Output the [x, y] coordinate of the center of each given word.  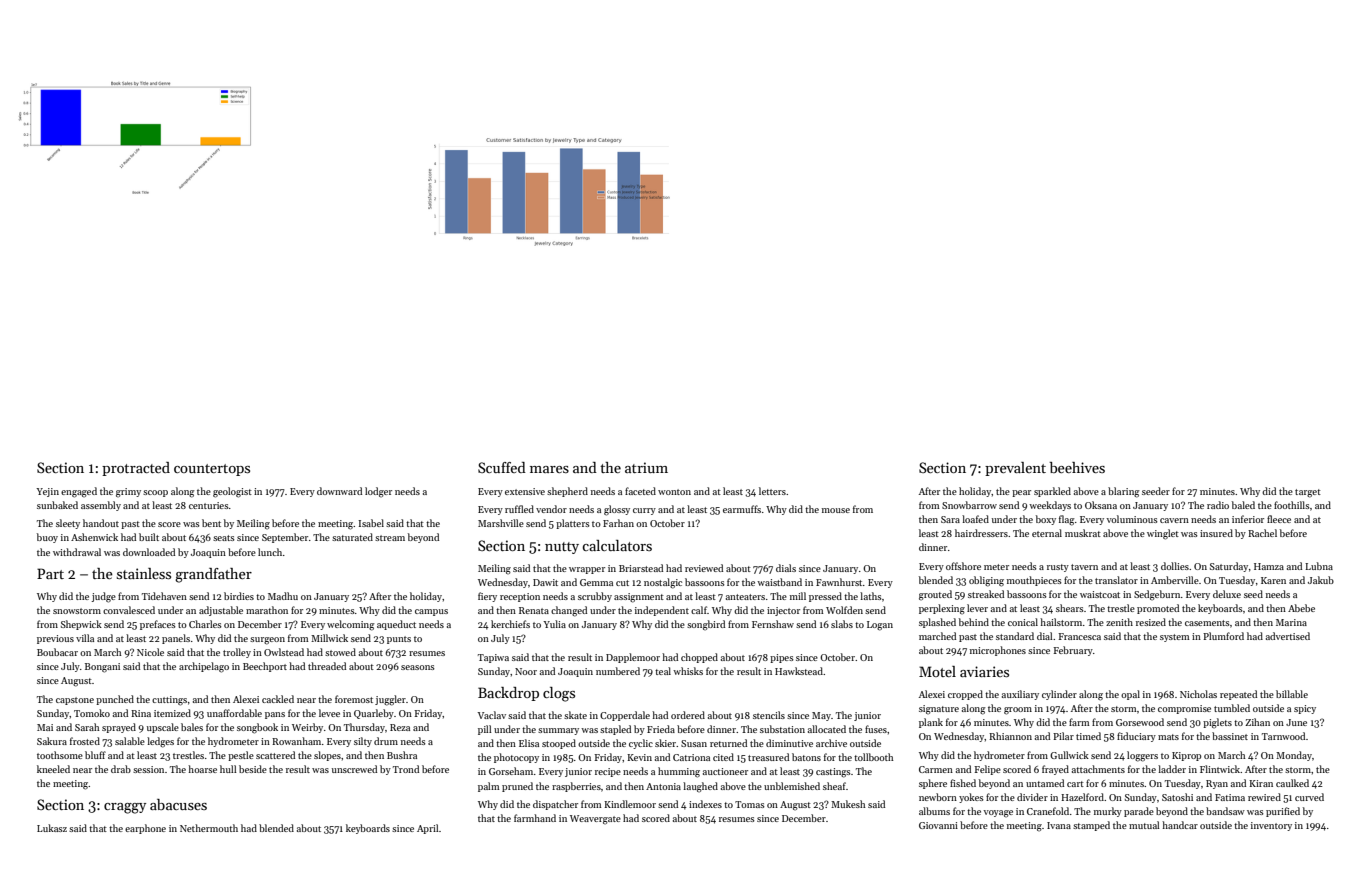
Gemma [596, 582]
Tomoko [92, 713]
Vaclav [491, 715]
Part [50, 573]
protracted [136, 469]
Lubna [1319, 566]
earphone [145, 829]
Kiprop [1186, 756]
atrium [646, 467]
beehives [1077, 467]
